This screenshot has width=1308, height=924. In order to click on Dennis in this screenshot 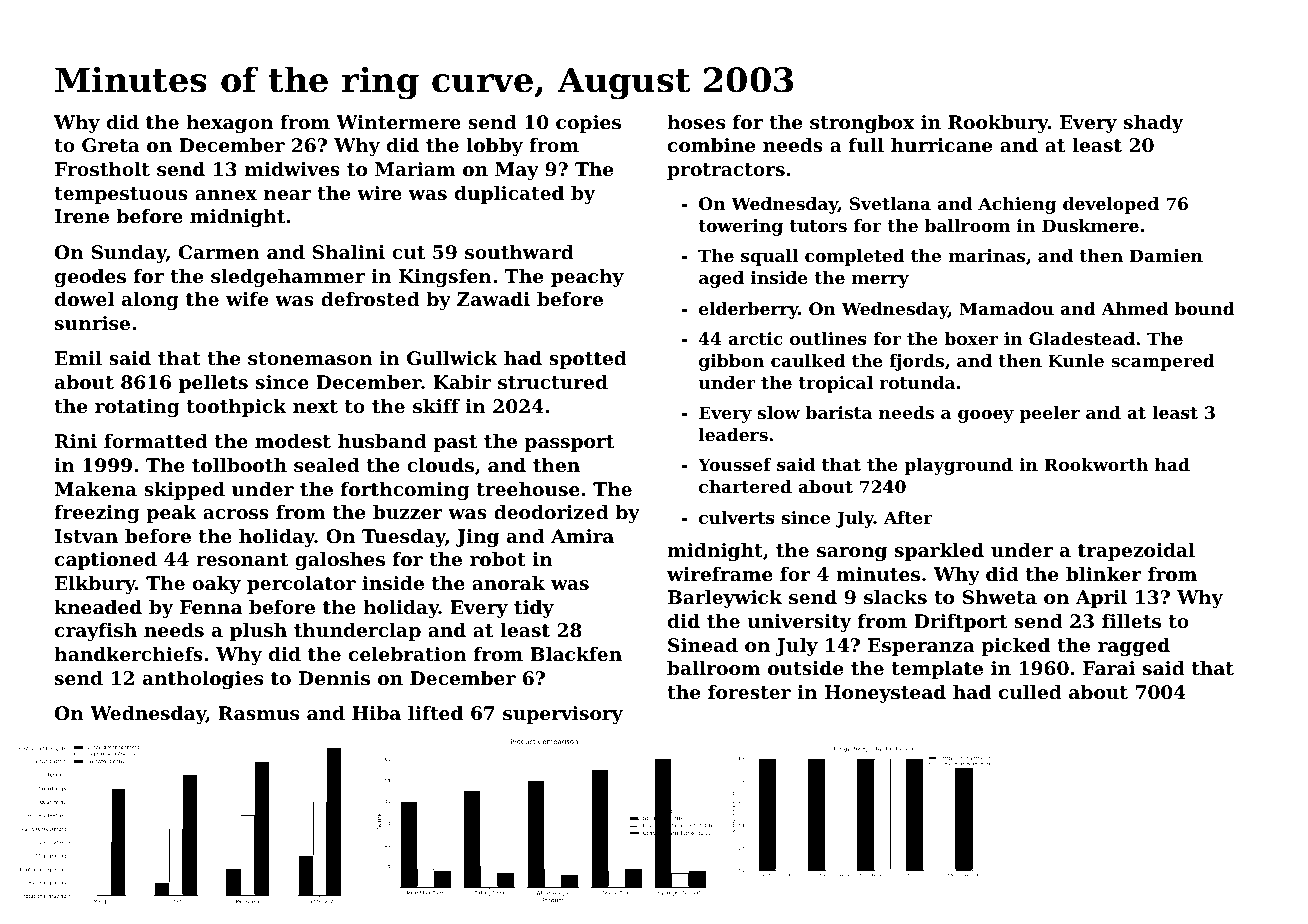, I will do `click(334, 678)`.
